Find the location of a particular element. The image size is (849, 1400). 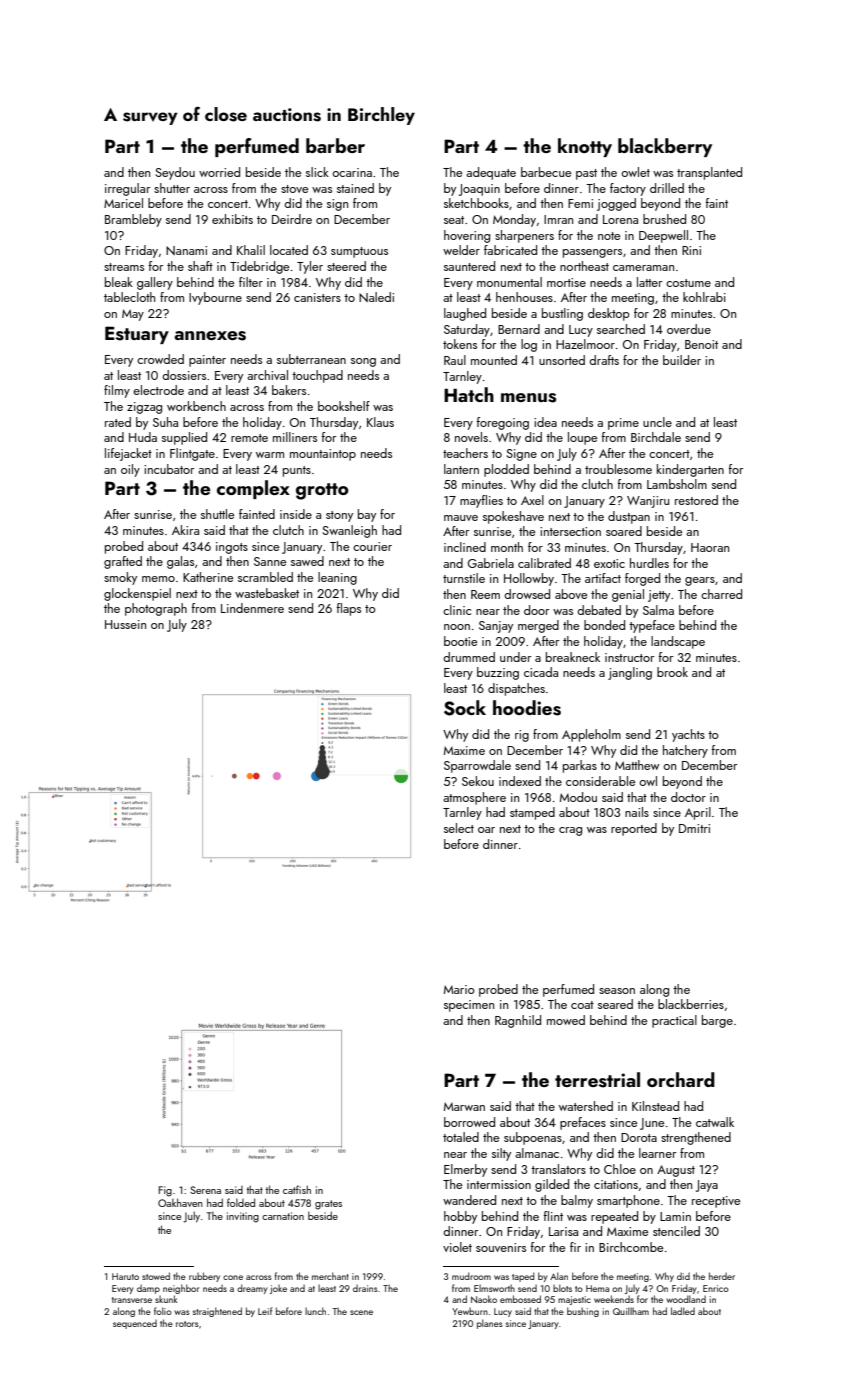

knotty is located at coordinates (585, 147).
